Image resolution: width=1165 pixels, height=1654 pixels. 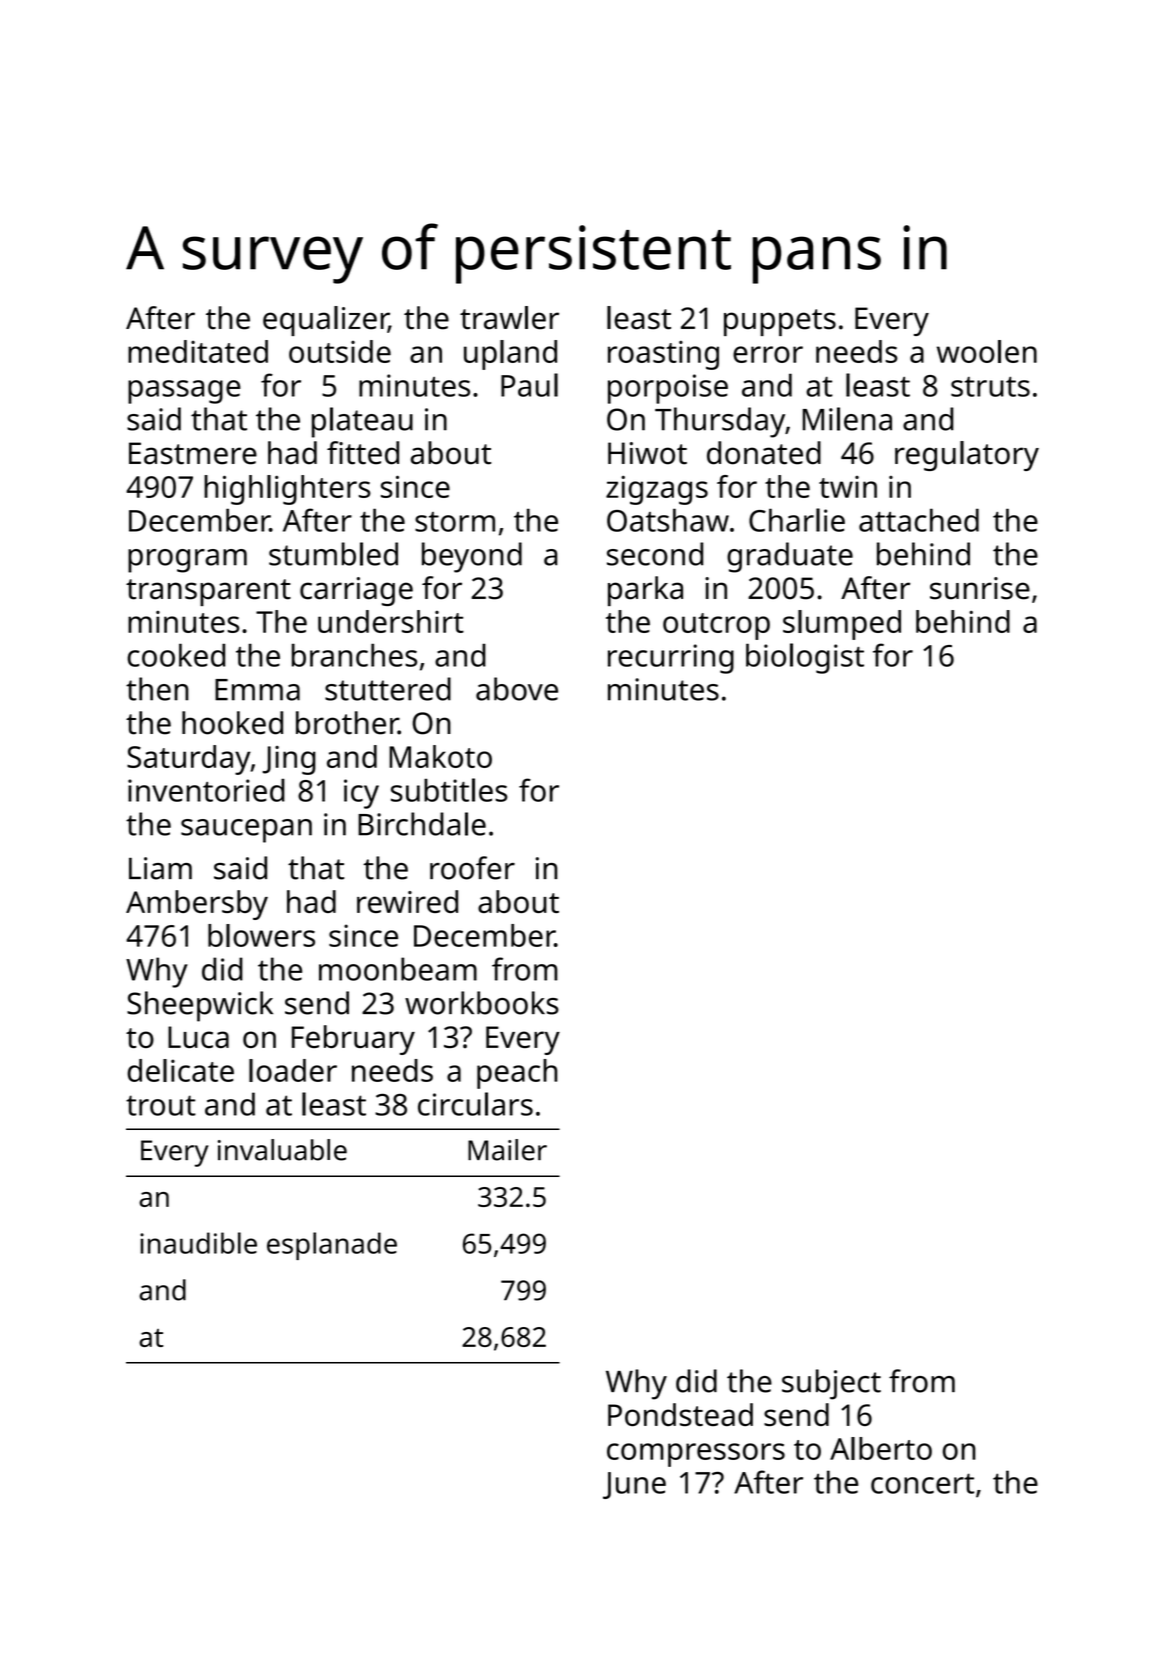 I want to click on meditated, so click(x=198, y=351).
